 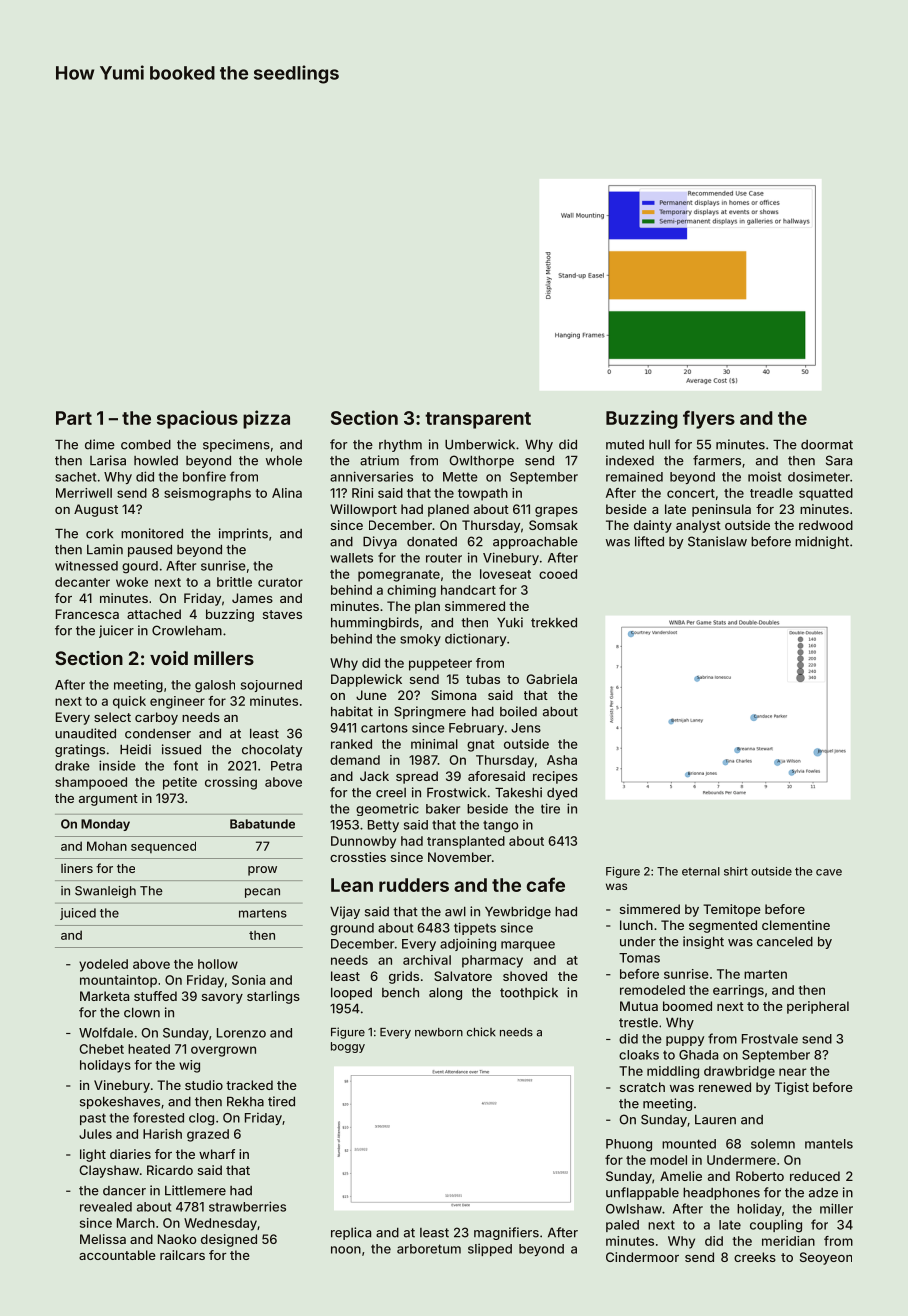 I want to click on bonfire, so click(x=204, y=476).
